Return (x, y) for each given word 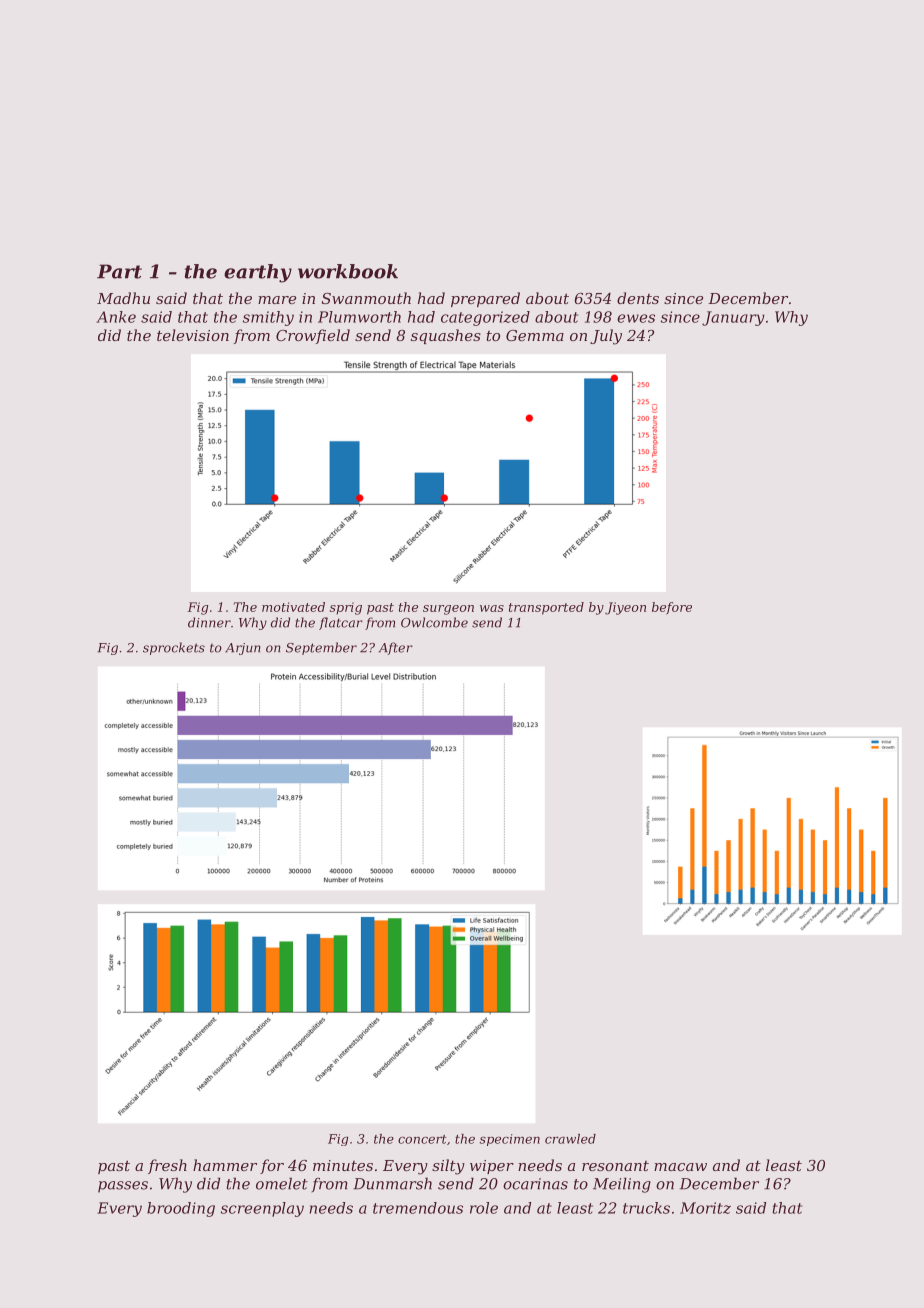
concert (422, 1139)
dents (638, 298)
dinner (209, 622)
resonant (615, 1166)
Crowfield (313, 336)
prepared (485, 299)
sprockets (174, 648)
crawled (570, 1139)
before (672, 608)
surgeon (448, 610)
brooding (181, 1209)
